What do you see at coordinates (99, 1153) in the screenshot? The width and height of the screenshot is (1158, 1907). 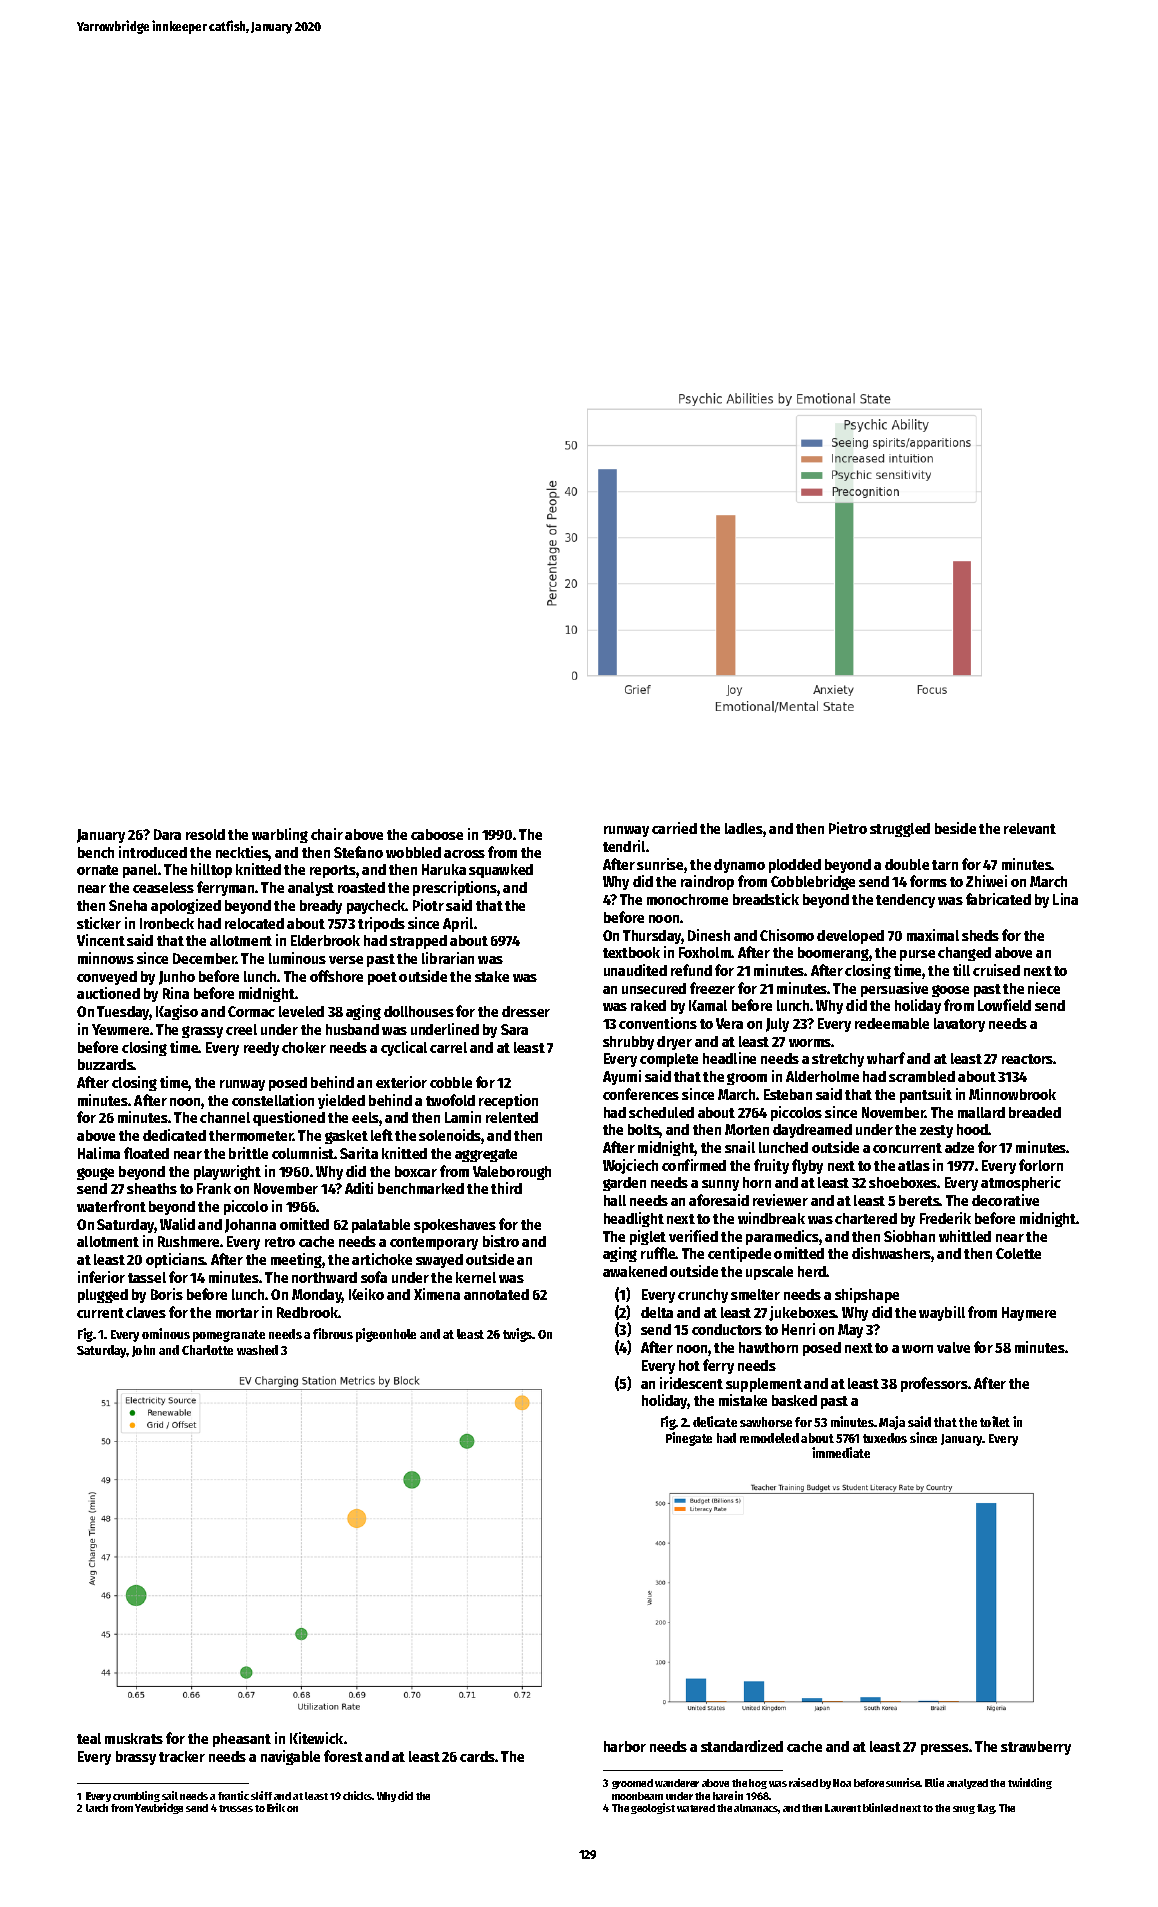 I see `Halima` at bounding box center [99, 1153].
